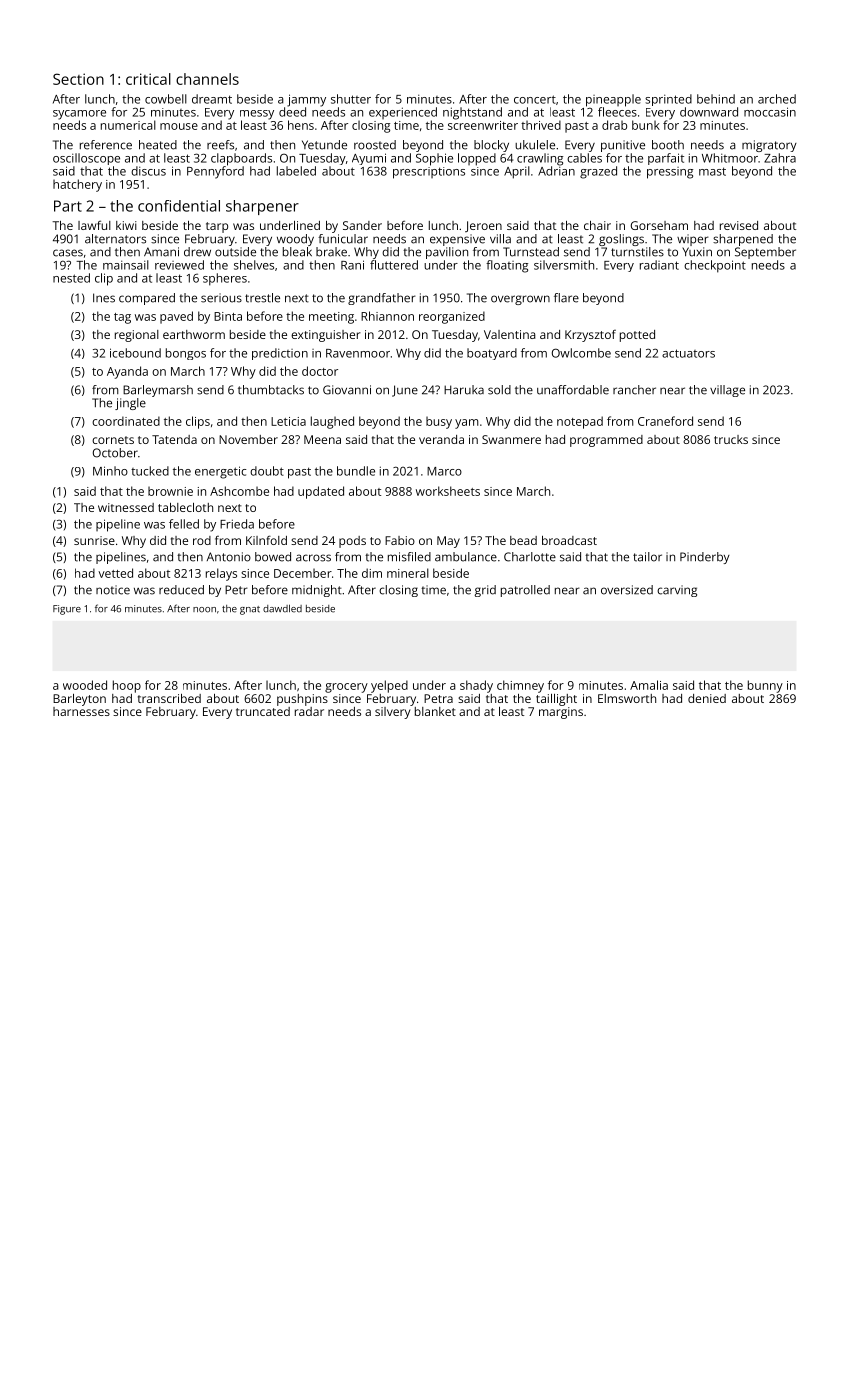  I want to click on arched, so click(777, 99).
